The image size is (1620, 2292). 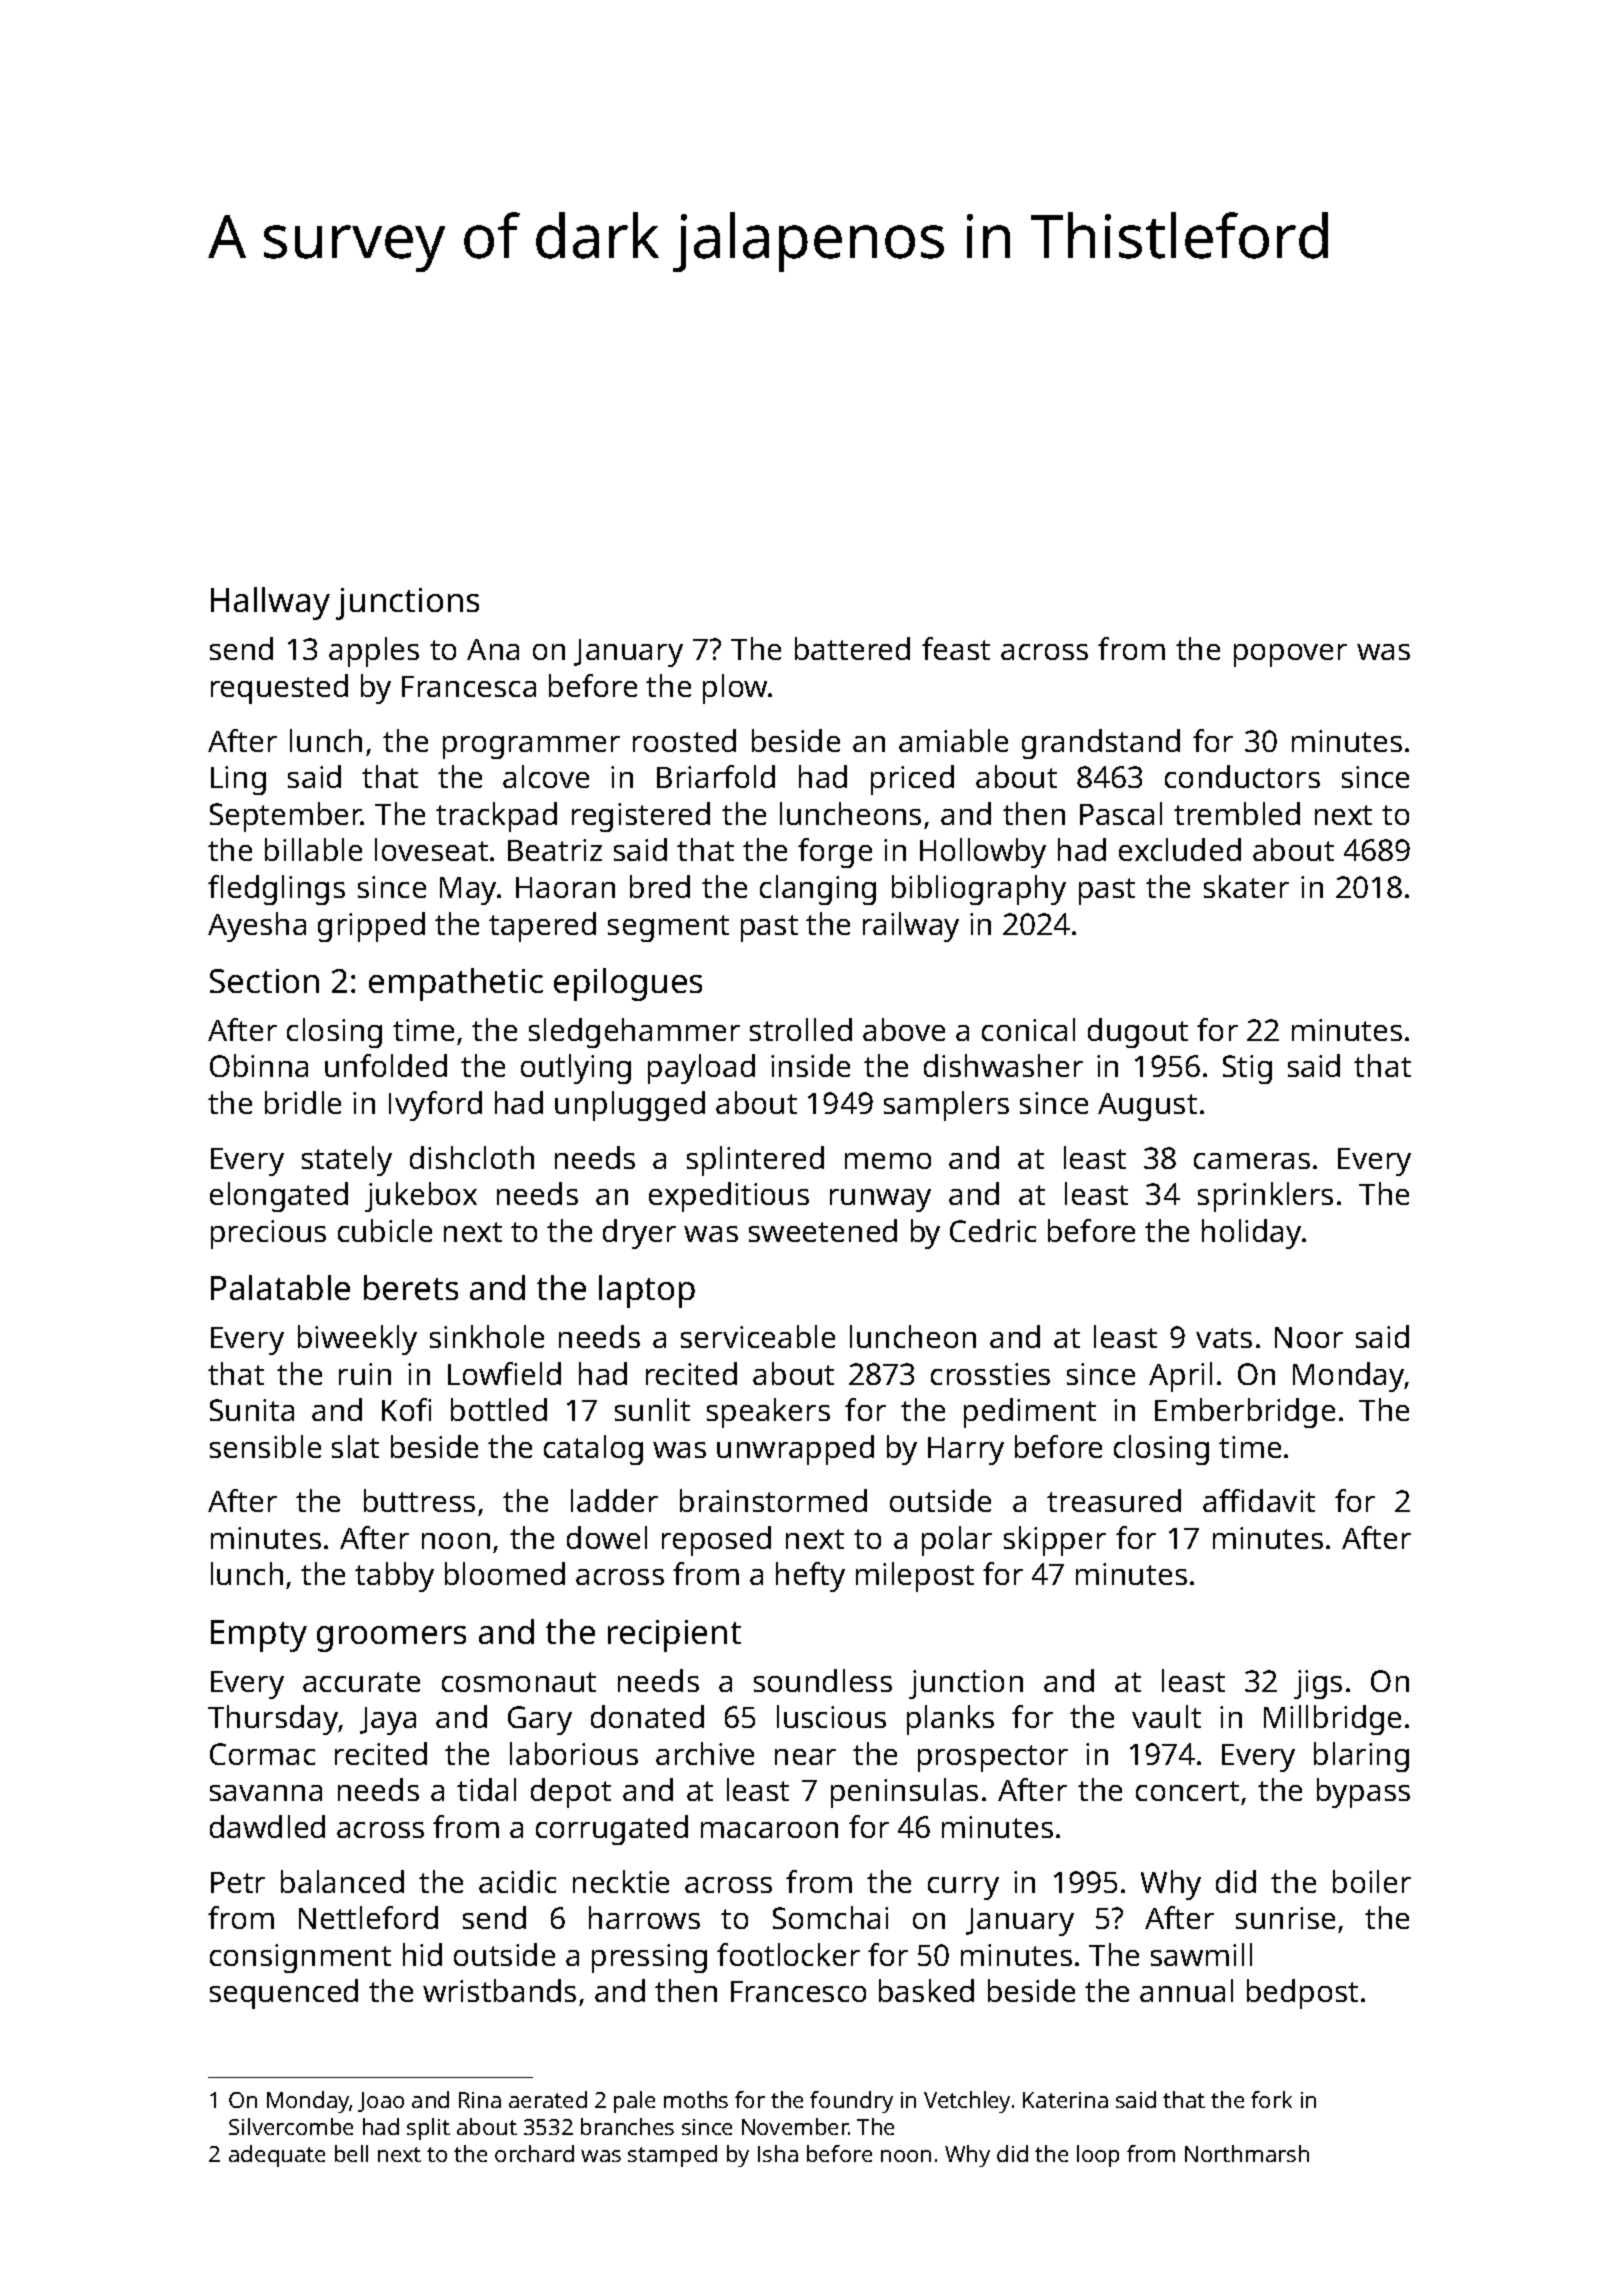 What do you see at coordinates (252, 1410) in the document?
I see `Sunita` at bounding box center [252, 1410].
